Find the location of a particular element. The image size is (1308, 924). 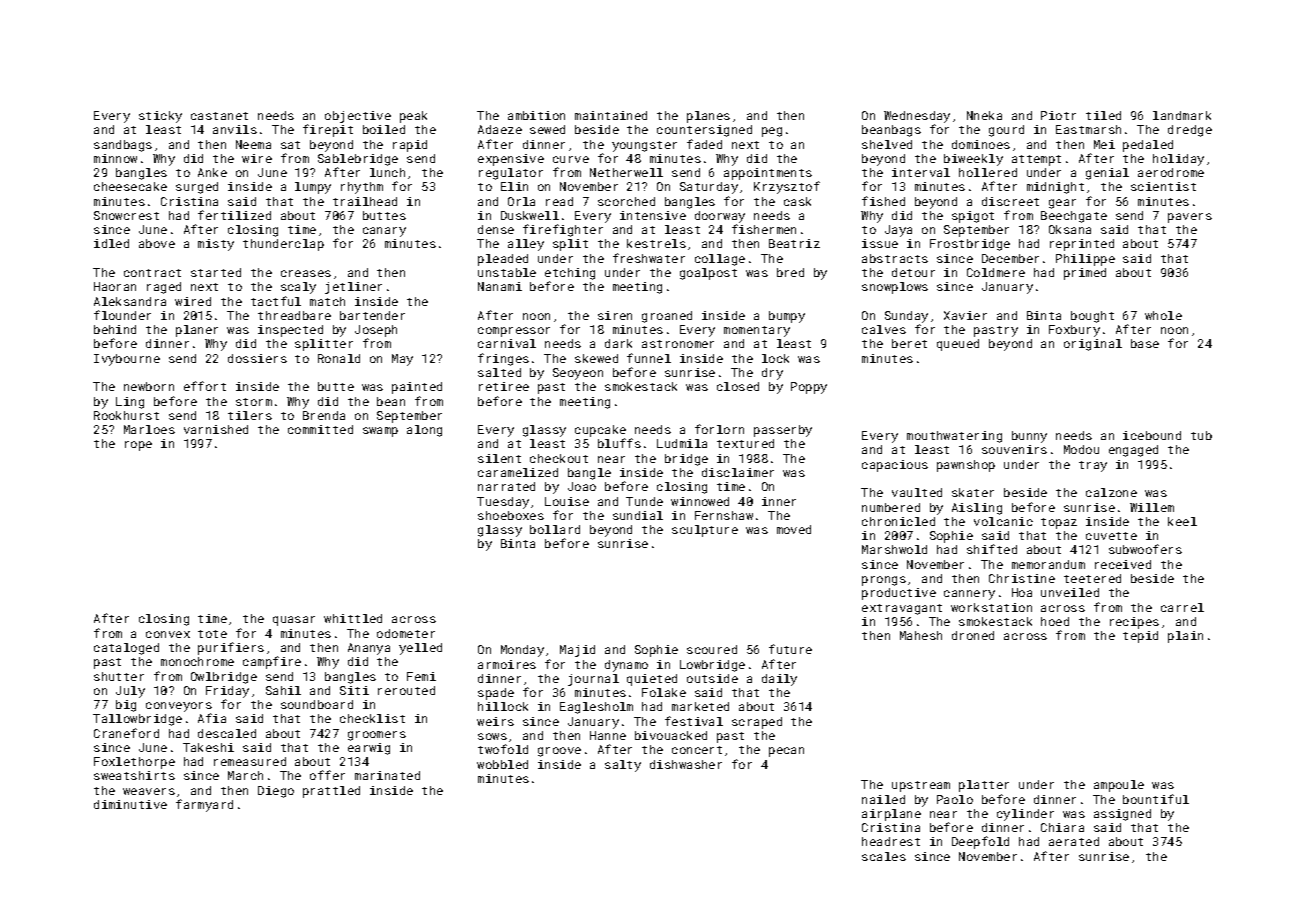

planes is located at coordinates (708, 117).
